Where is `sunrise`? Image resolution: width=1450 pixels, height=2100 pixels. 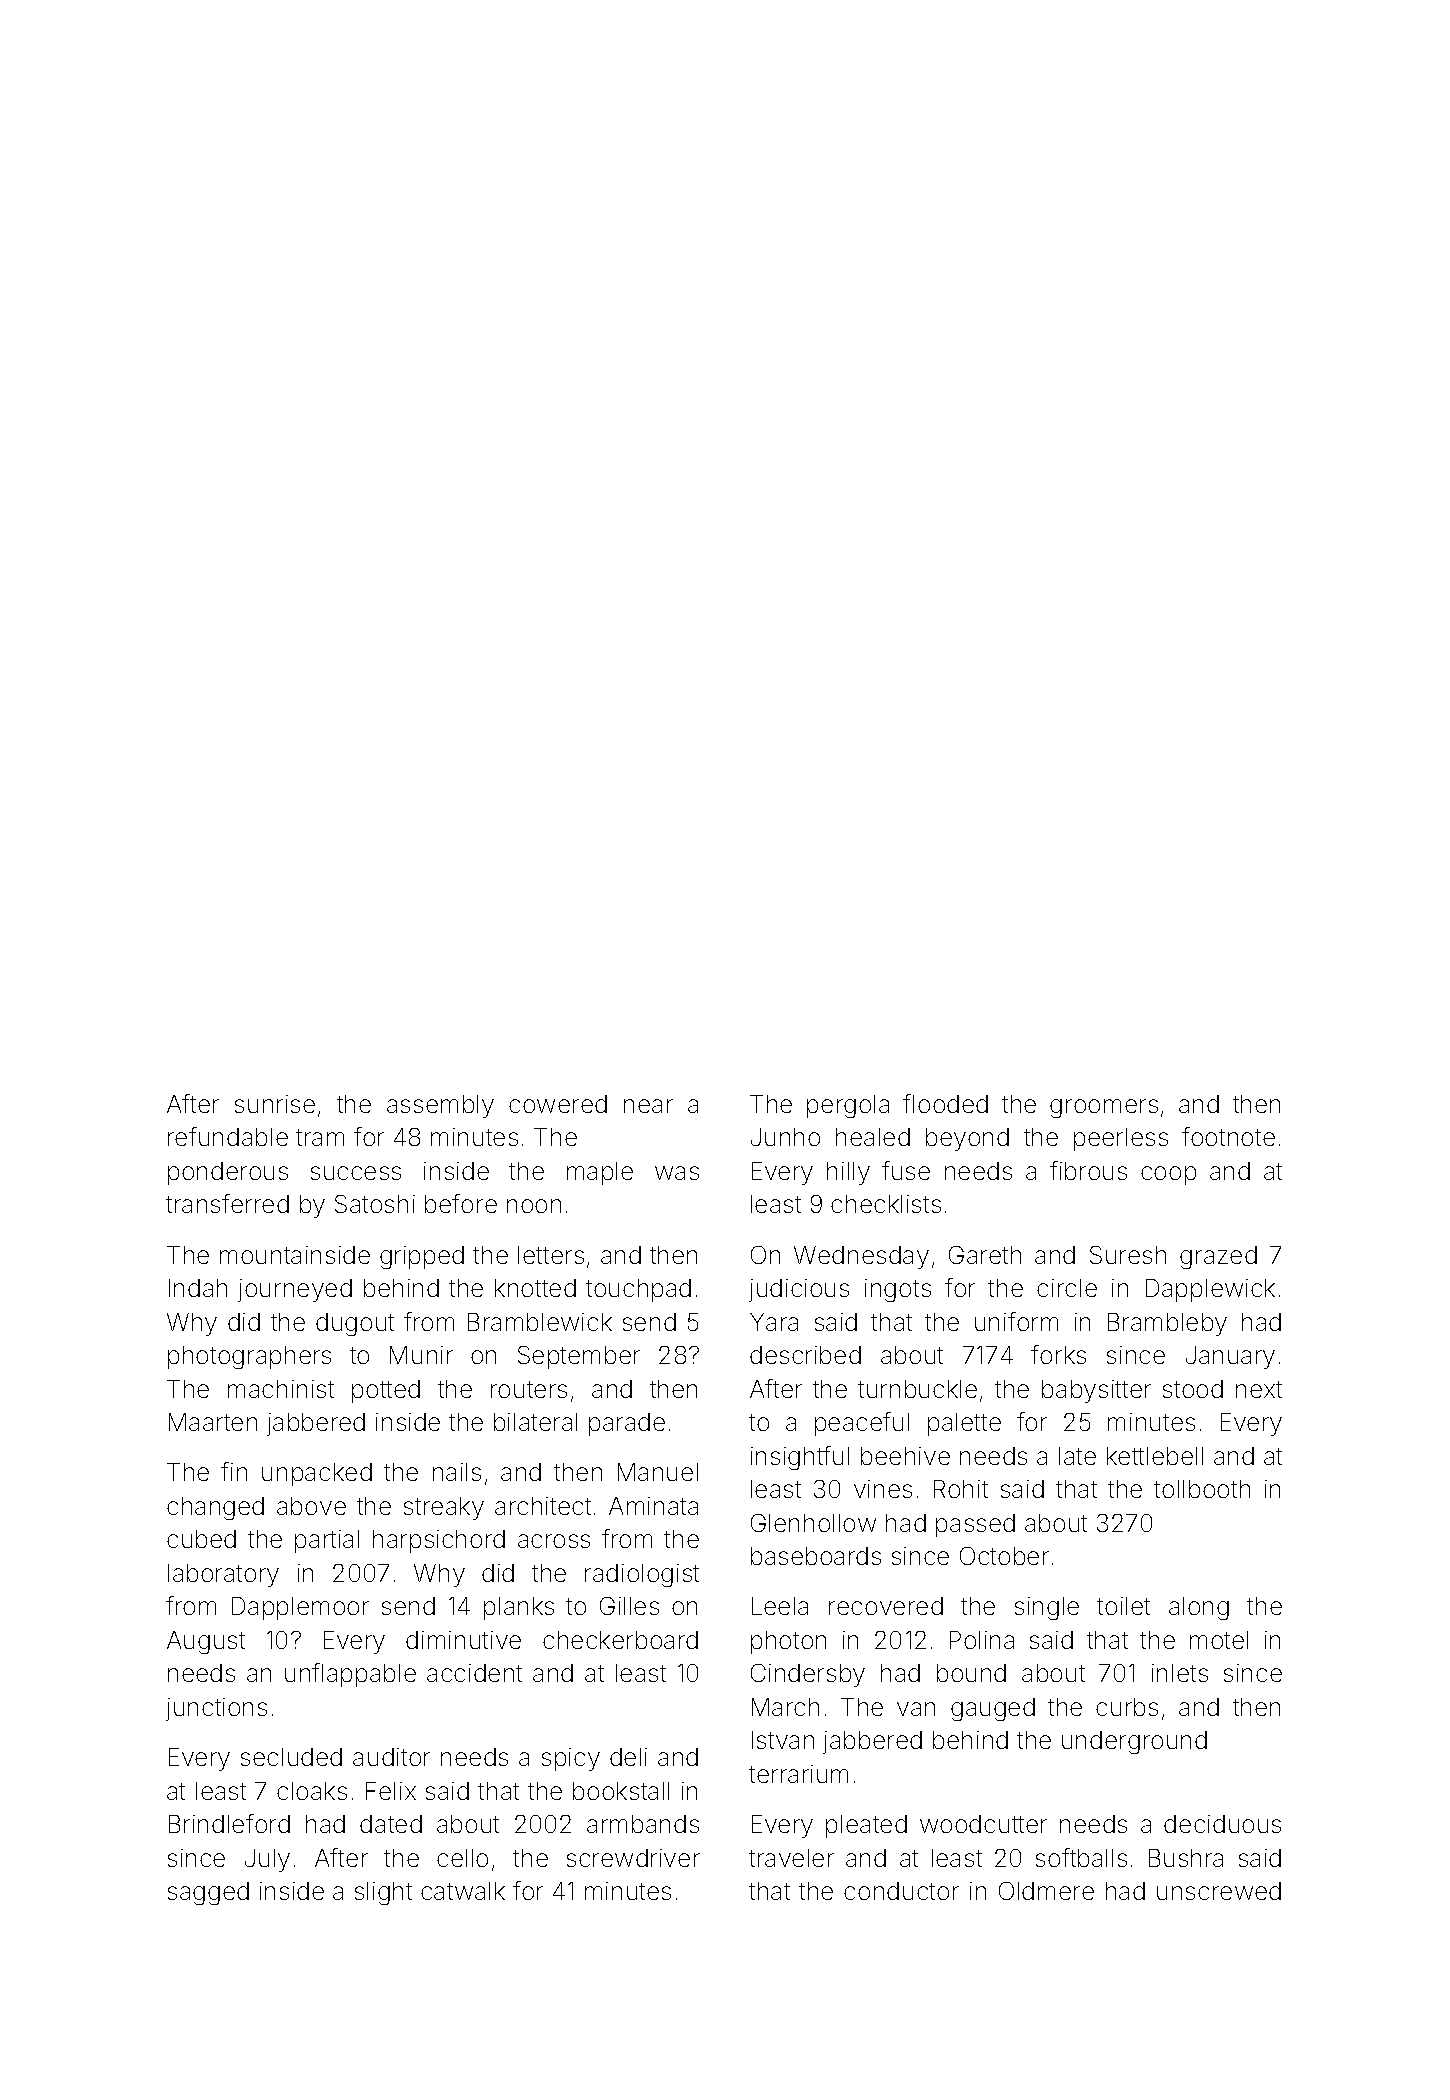 sunrise is located at coordinates (275, 1104).
